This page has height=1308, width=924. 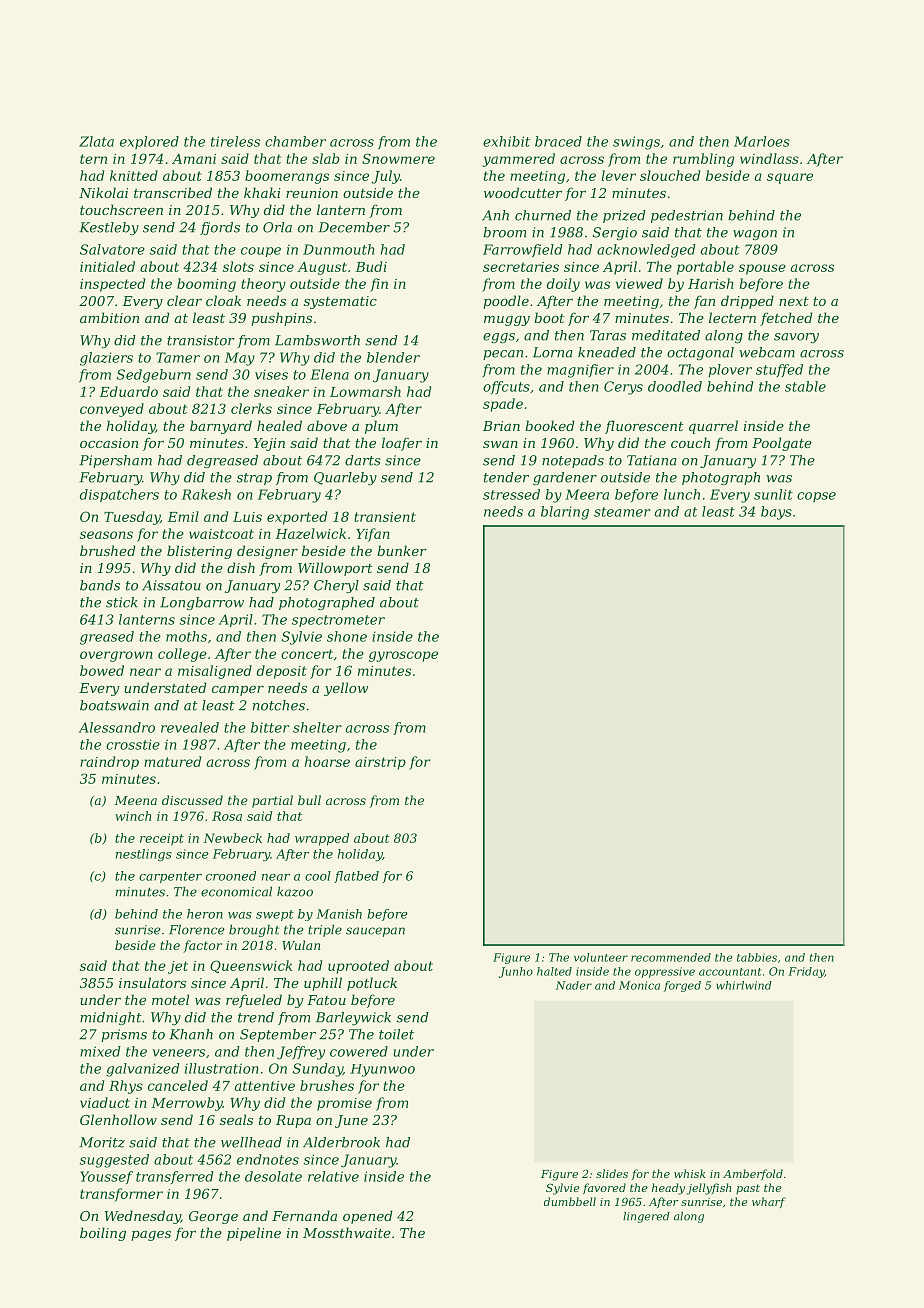 What do you see at coordinates (347, 1232) in the page?
I see `Mossthwaite` at bounding box center [347, 1232].
